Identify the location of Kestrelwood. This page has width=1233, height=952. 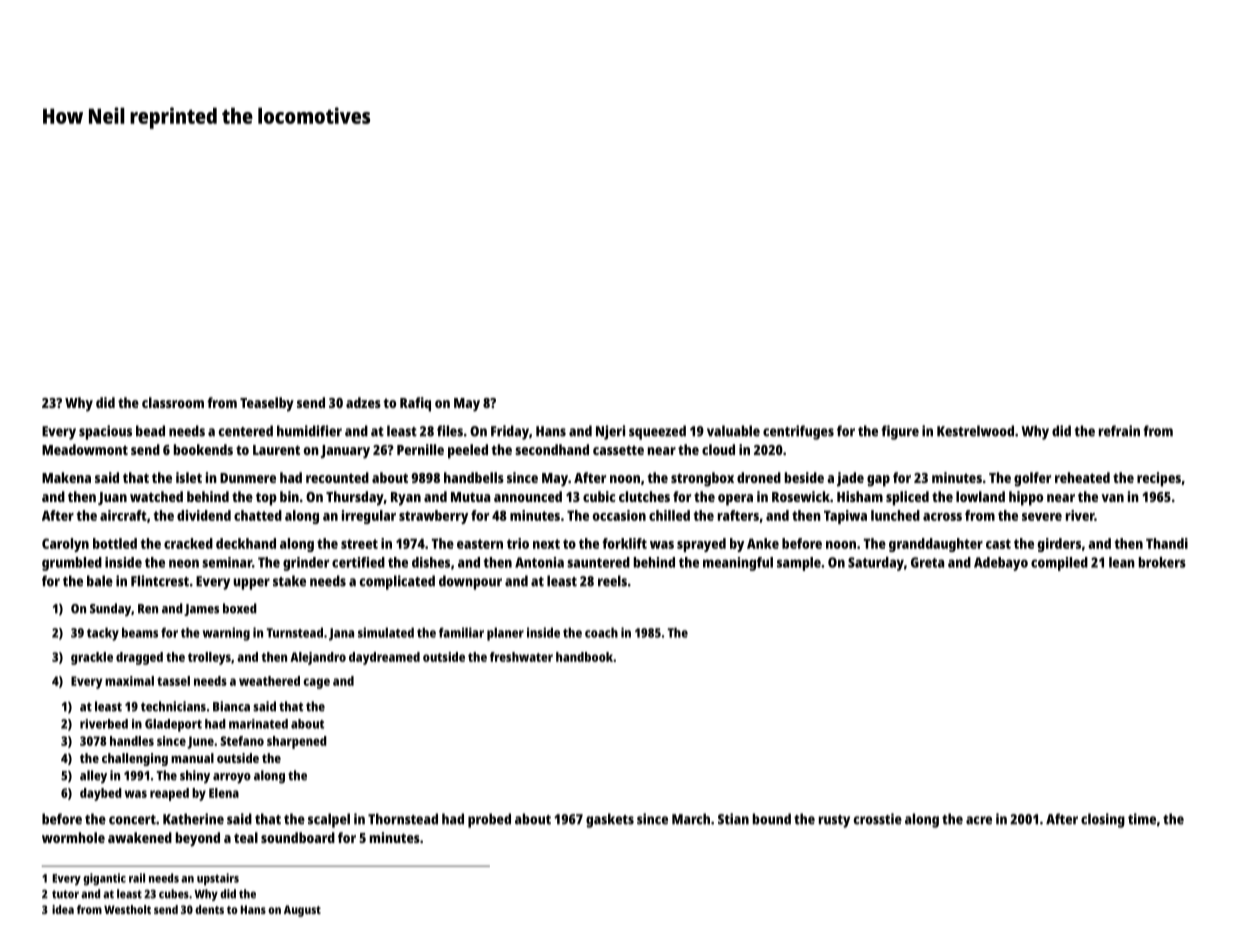
(975, 431).
